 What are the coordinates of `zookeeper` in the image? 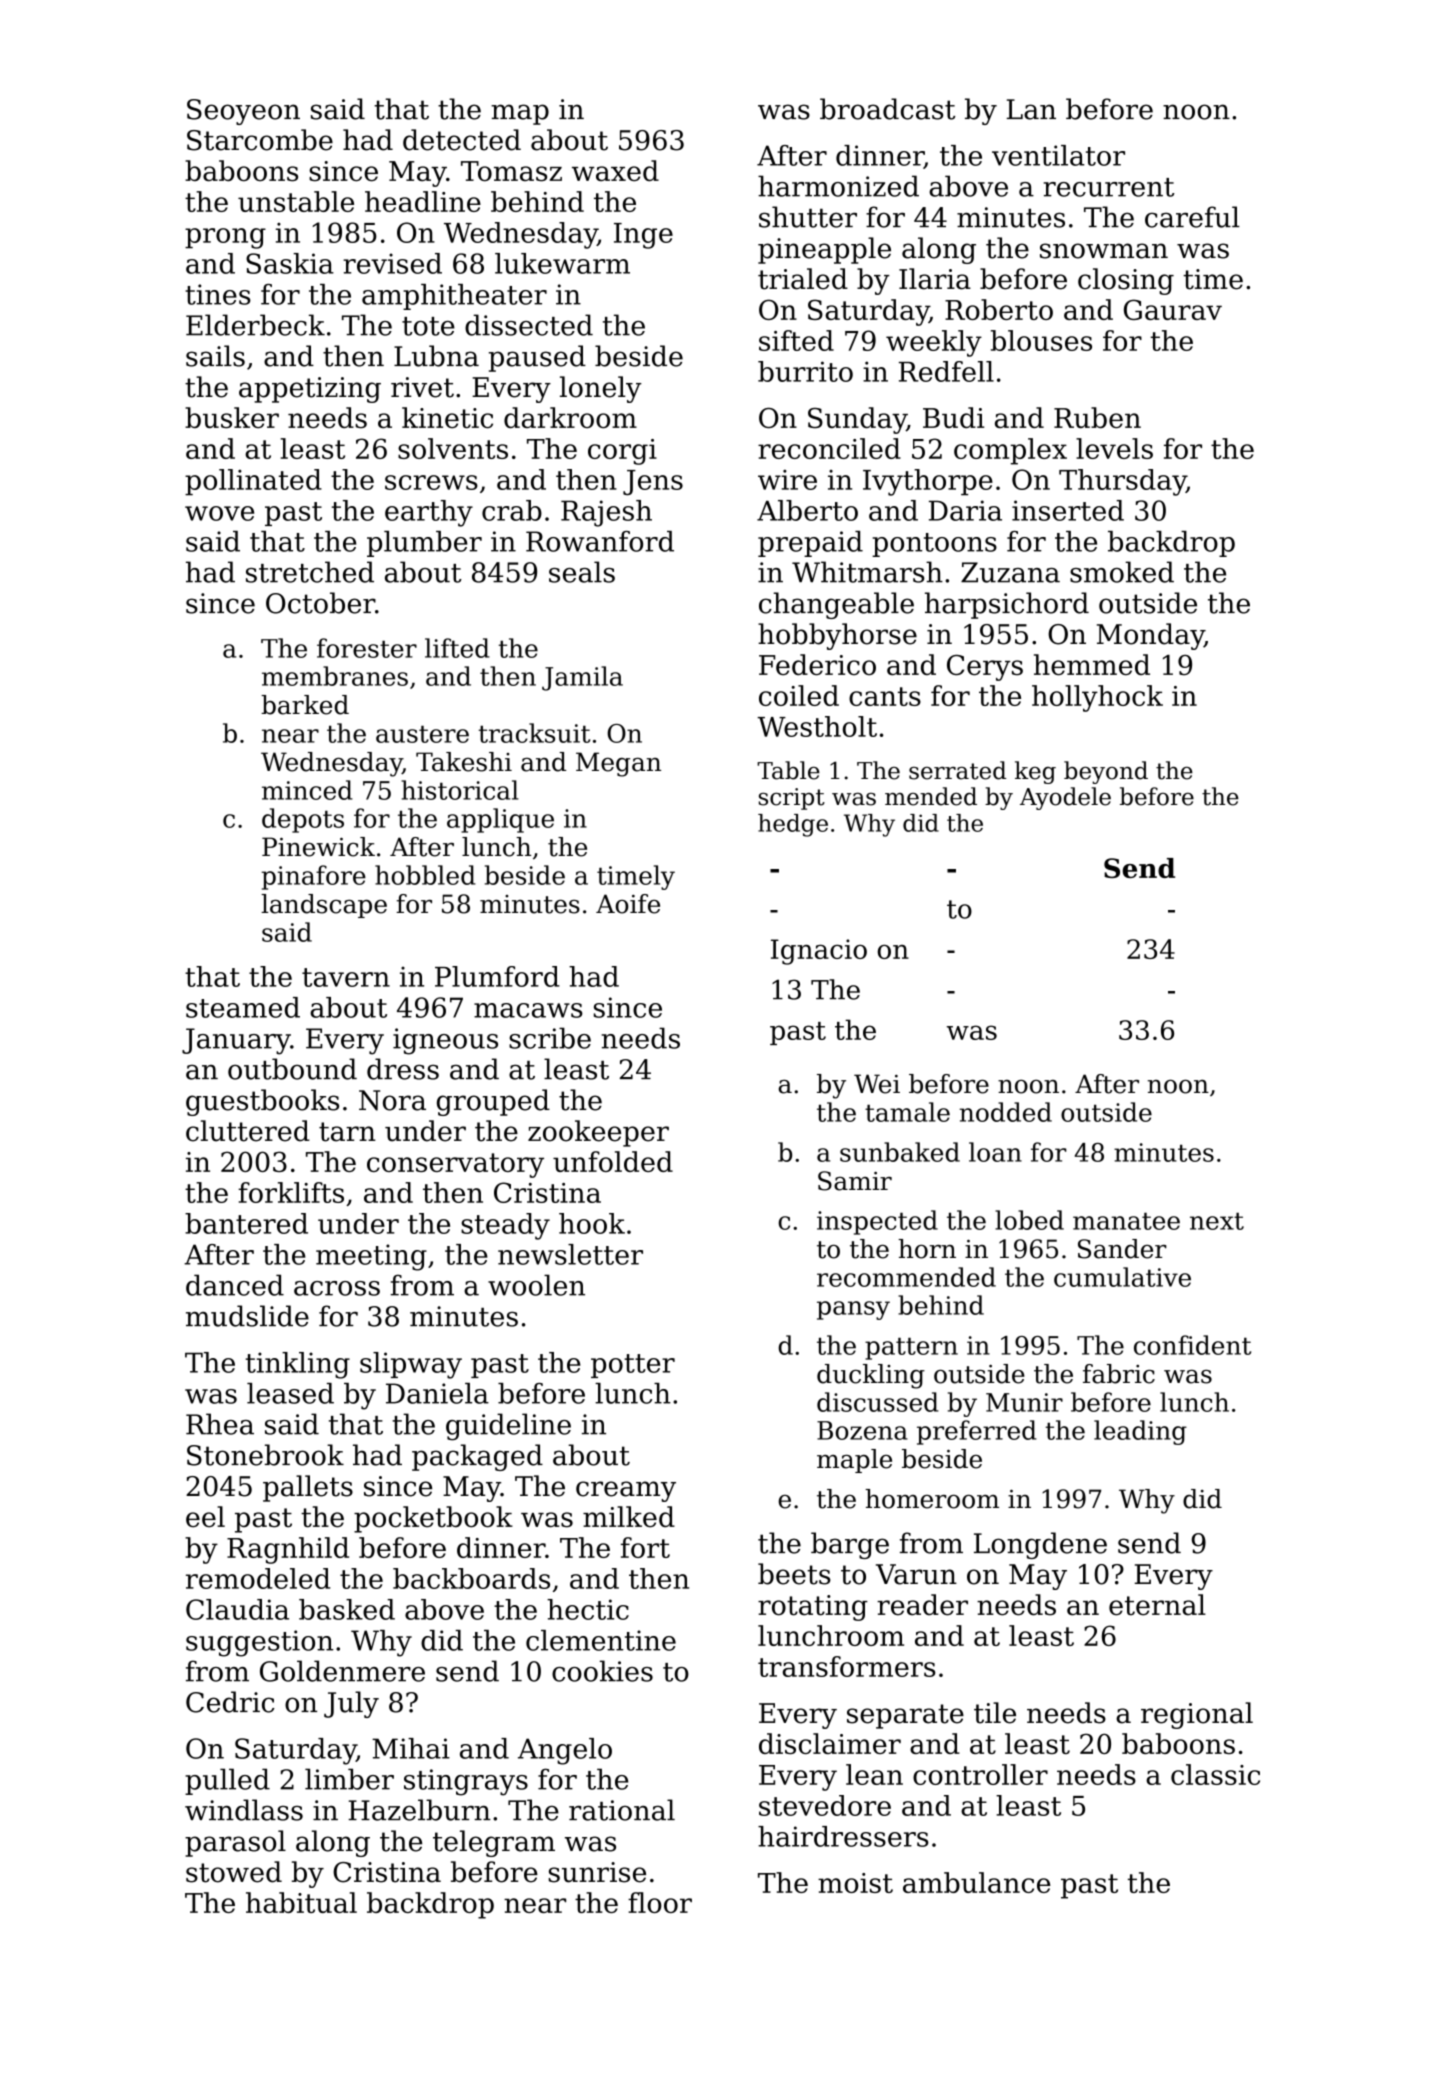 It's located at (598, 1133).
